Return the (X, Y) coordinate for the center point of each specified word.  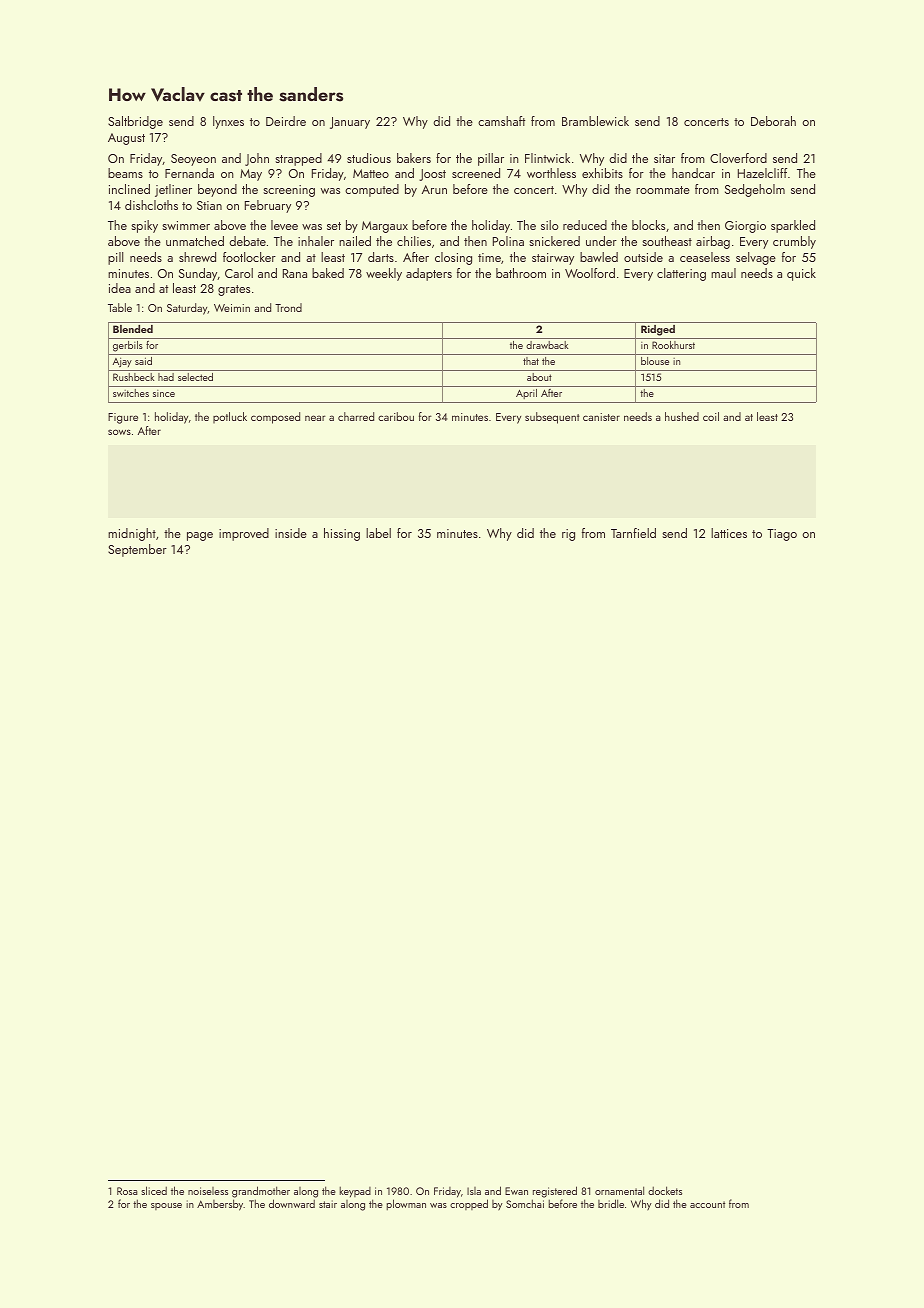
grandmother (261, 1192)
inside (291, 533)
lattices (729, 533)
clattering (681, 274)
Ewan (516, 1191)
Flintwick (547, 158)
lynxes (228, 122)
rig (568, 535)
